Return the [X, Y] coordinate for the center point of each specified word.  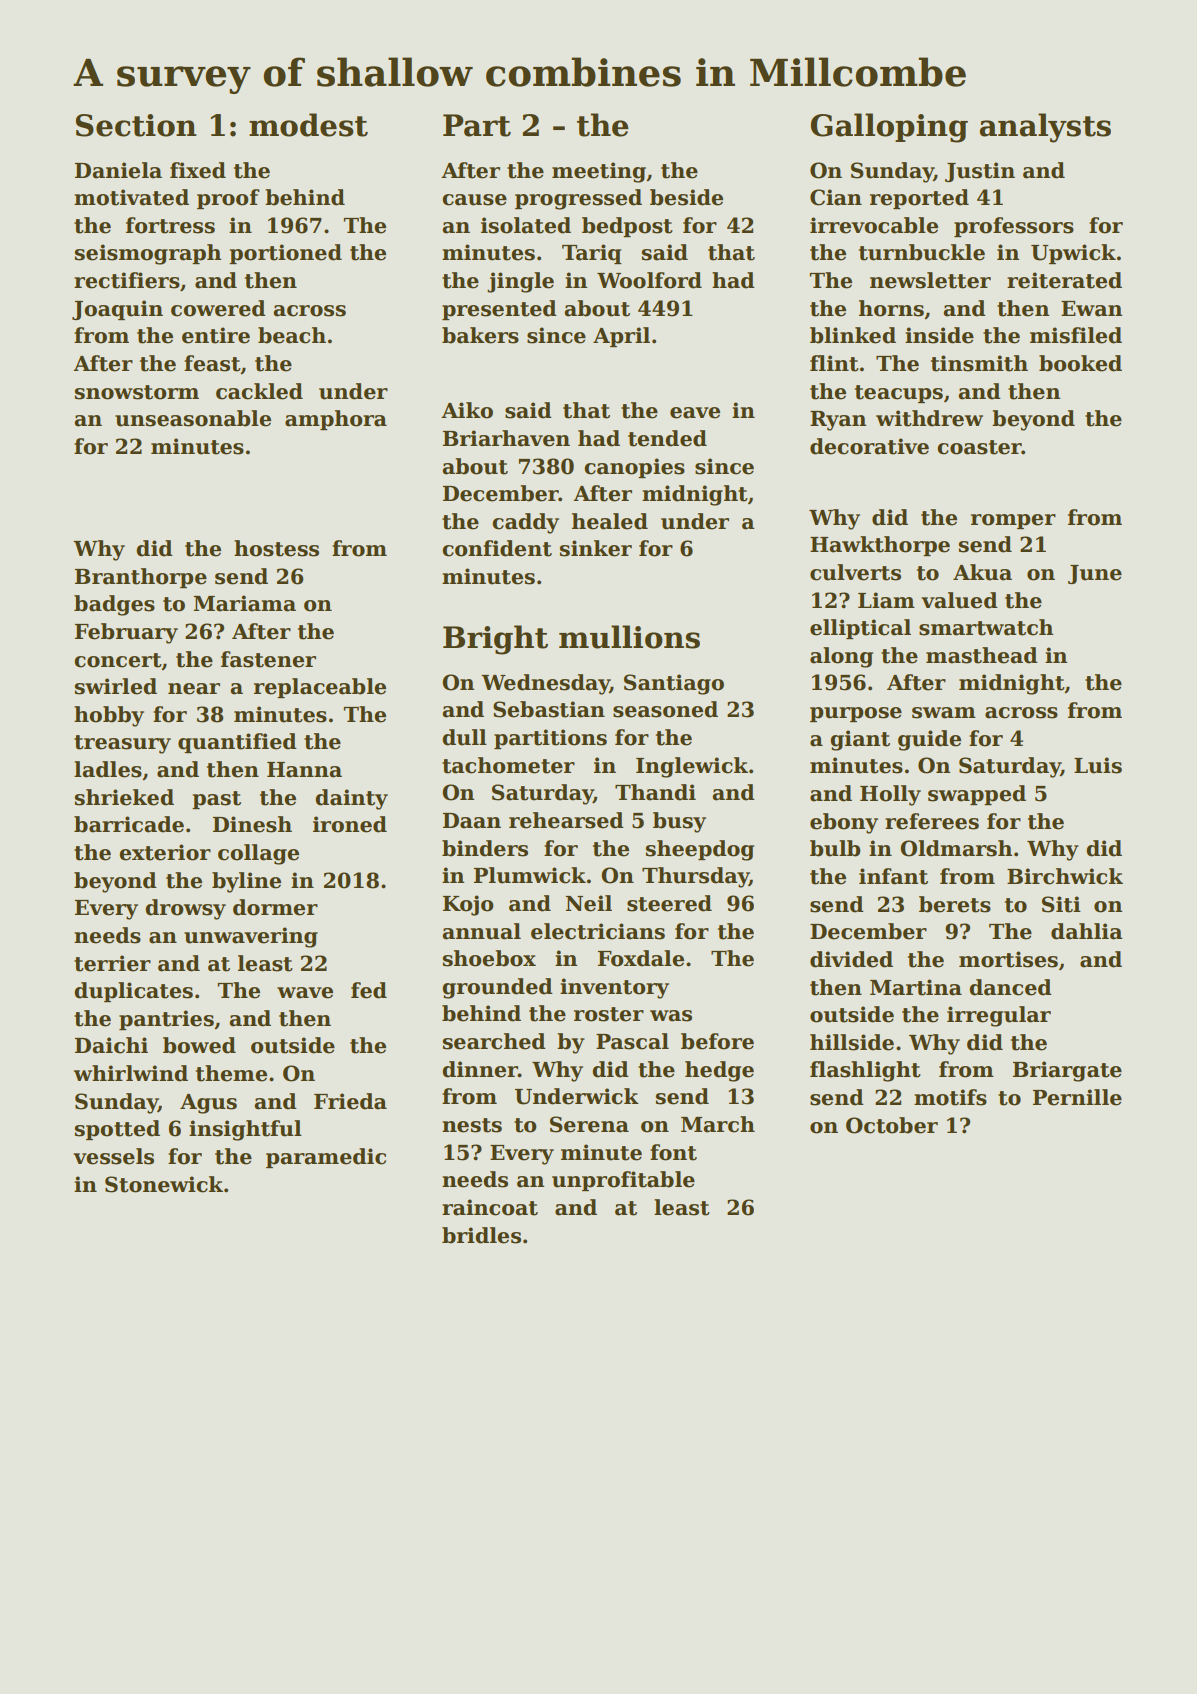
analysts [1045, 128]
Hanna [304, 770]
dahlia [1086, 931]
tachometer [508, 765]
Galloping [889, 128]
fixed [198, 170]
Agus [208, 1104]
